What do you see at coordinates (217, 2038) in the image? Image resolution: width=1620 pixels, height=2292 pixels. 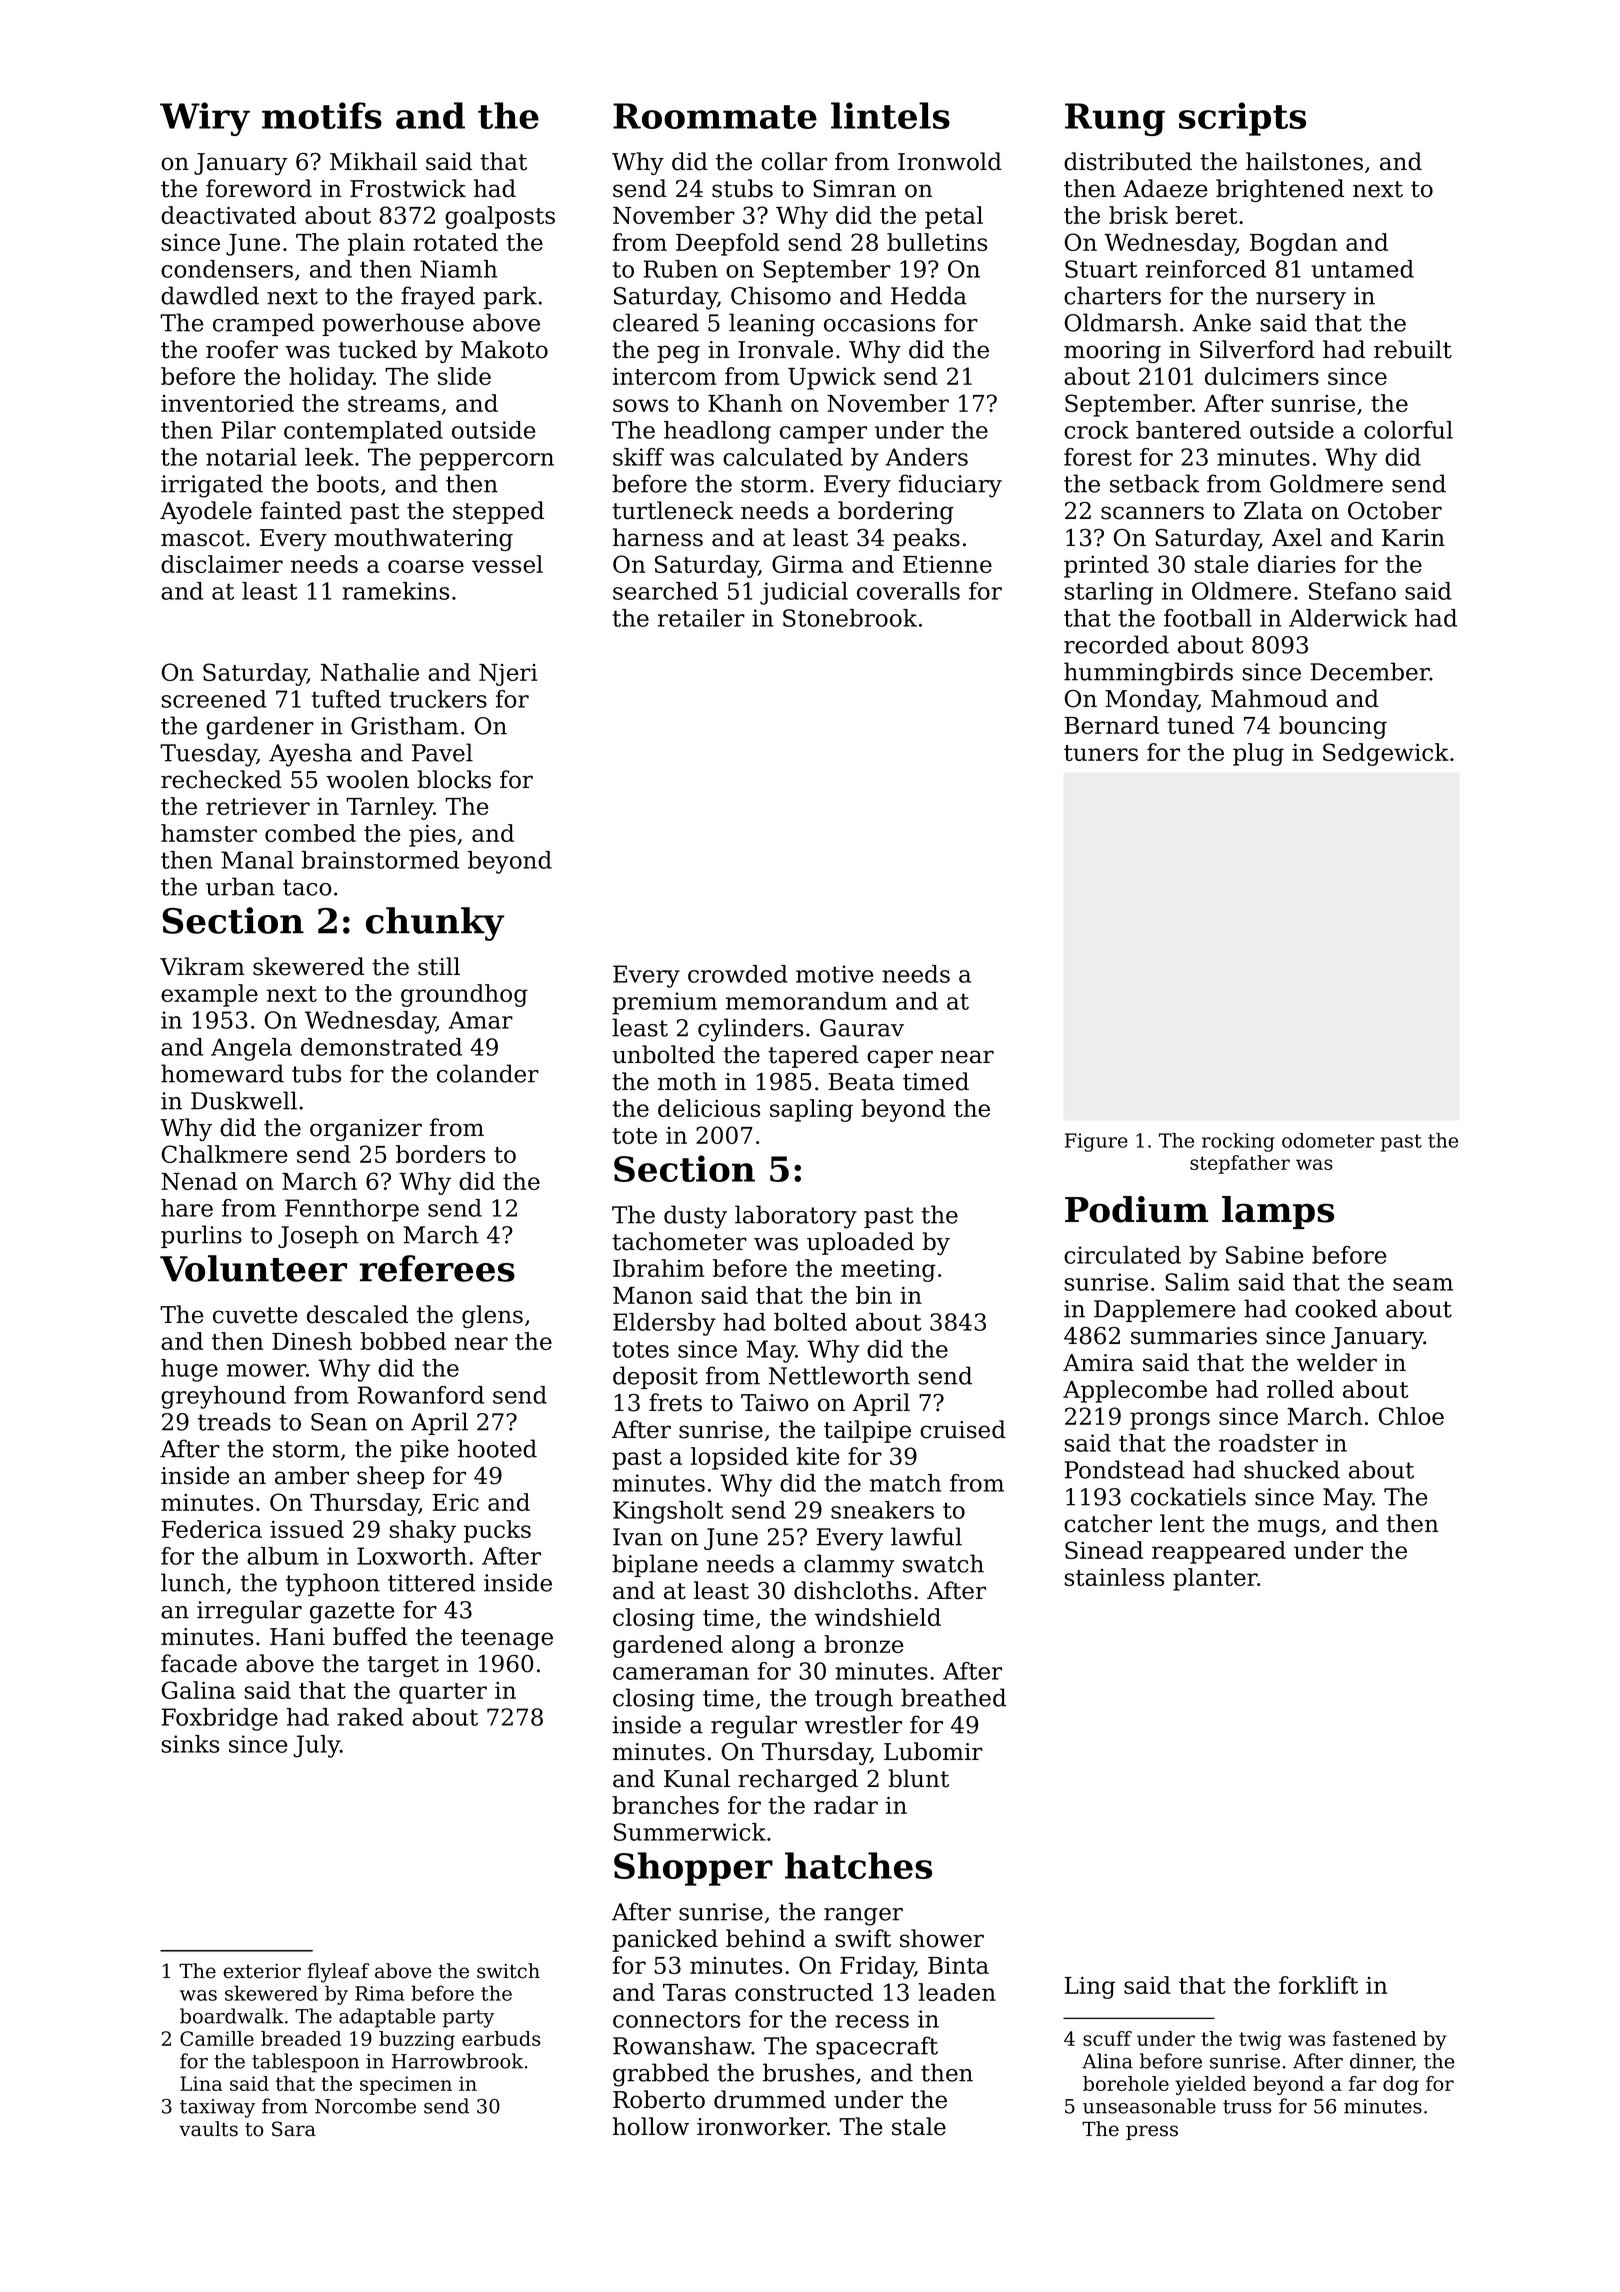 I see `Camille` at bounding box center [217, 2038].
